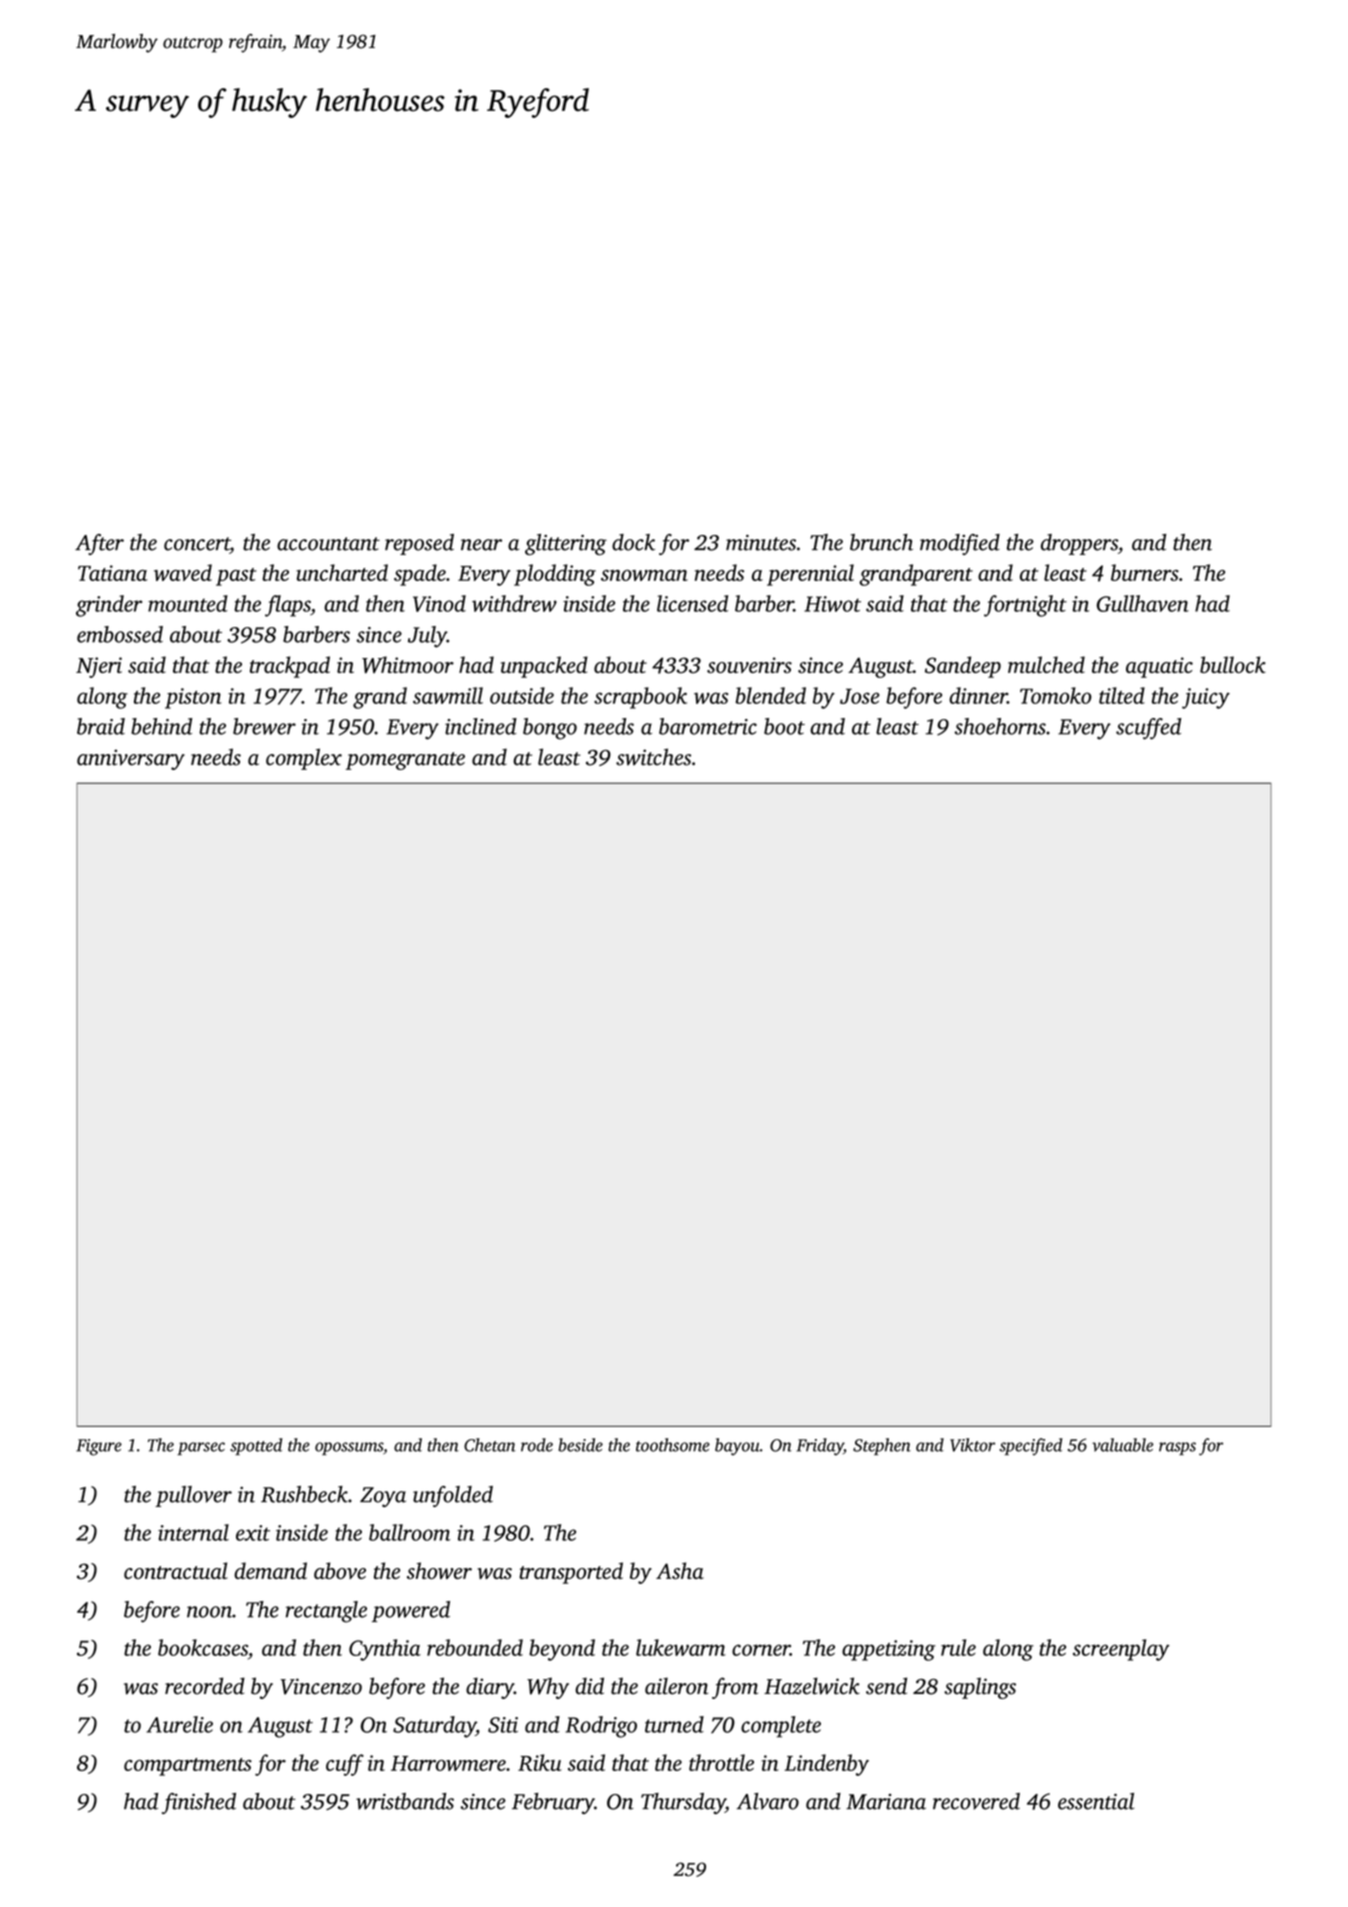  Describe the element at coordinates (175, 1570) in the document. I see `contractual` at that location.
